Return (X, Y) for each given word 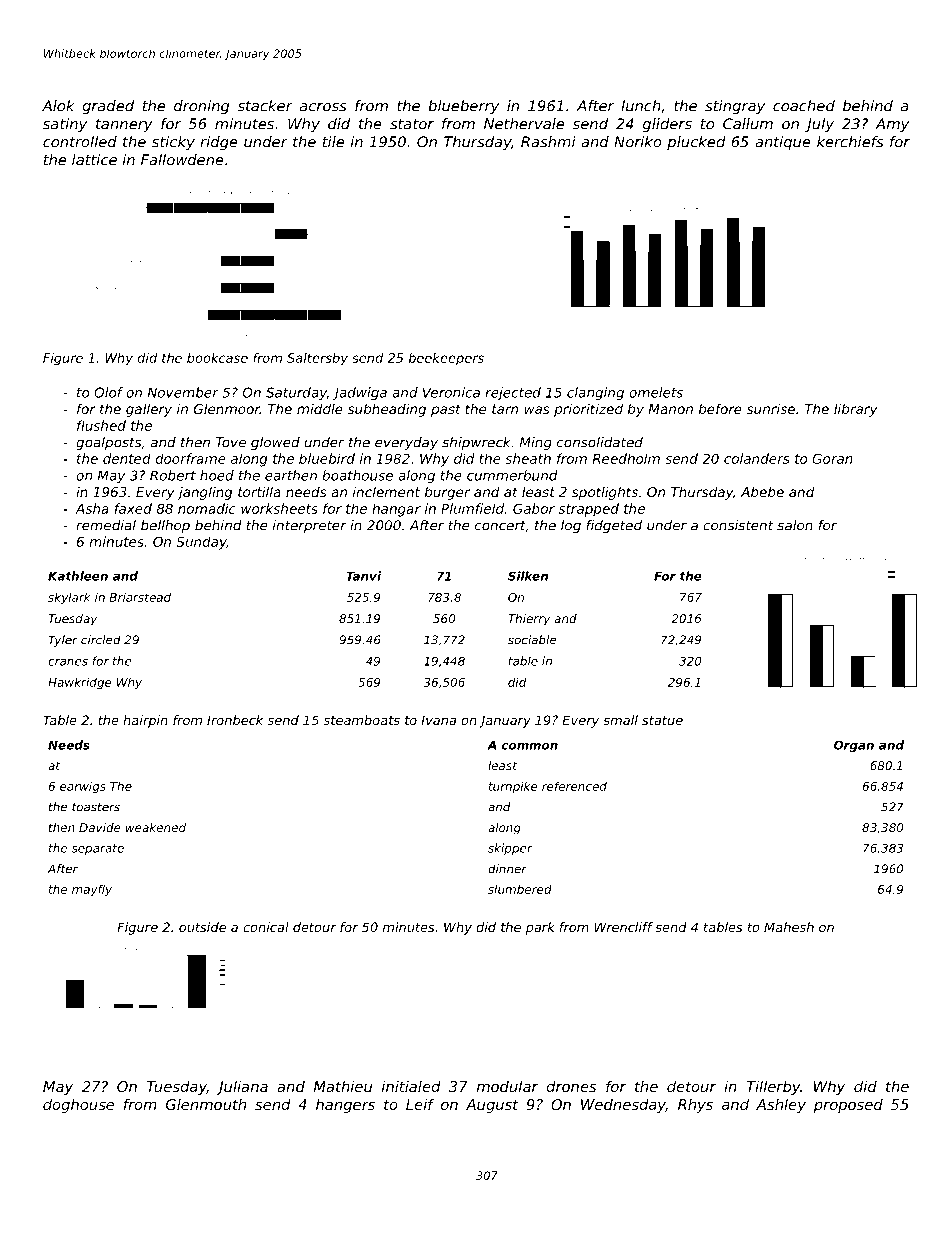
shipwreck (476, 443)
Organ (854, 746)
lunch (641, 106)
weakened (156, 827)
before (720, 408)
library (856, 410)
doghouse (78, 1106)
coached (804, 106)
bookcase (217, 358)
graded (108, 107)
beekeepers (446, 359)
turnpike (513, 787)
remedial (106, 525)
